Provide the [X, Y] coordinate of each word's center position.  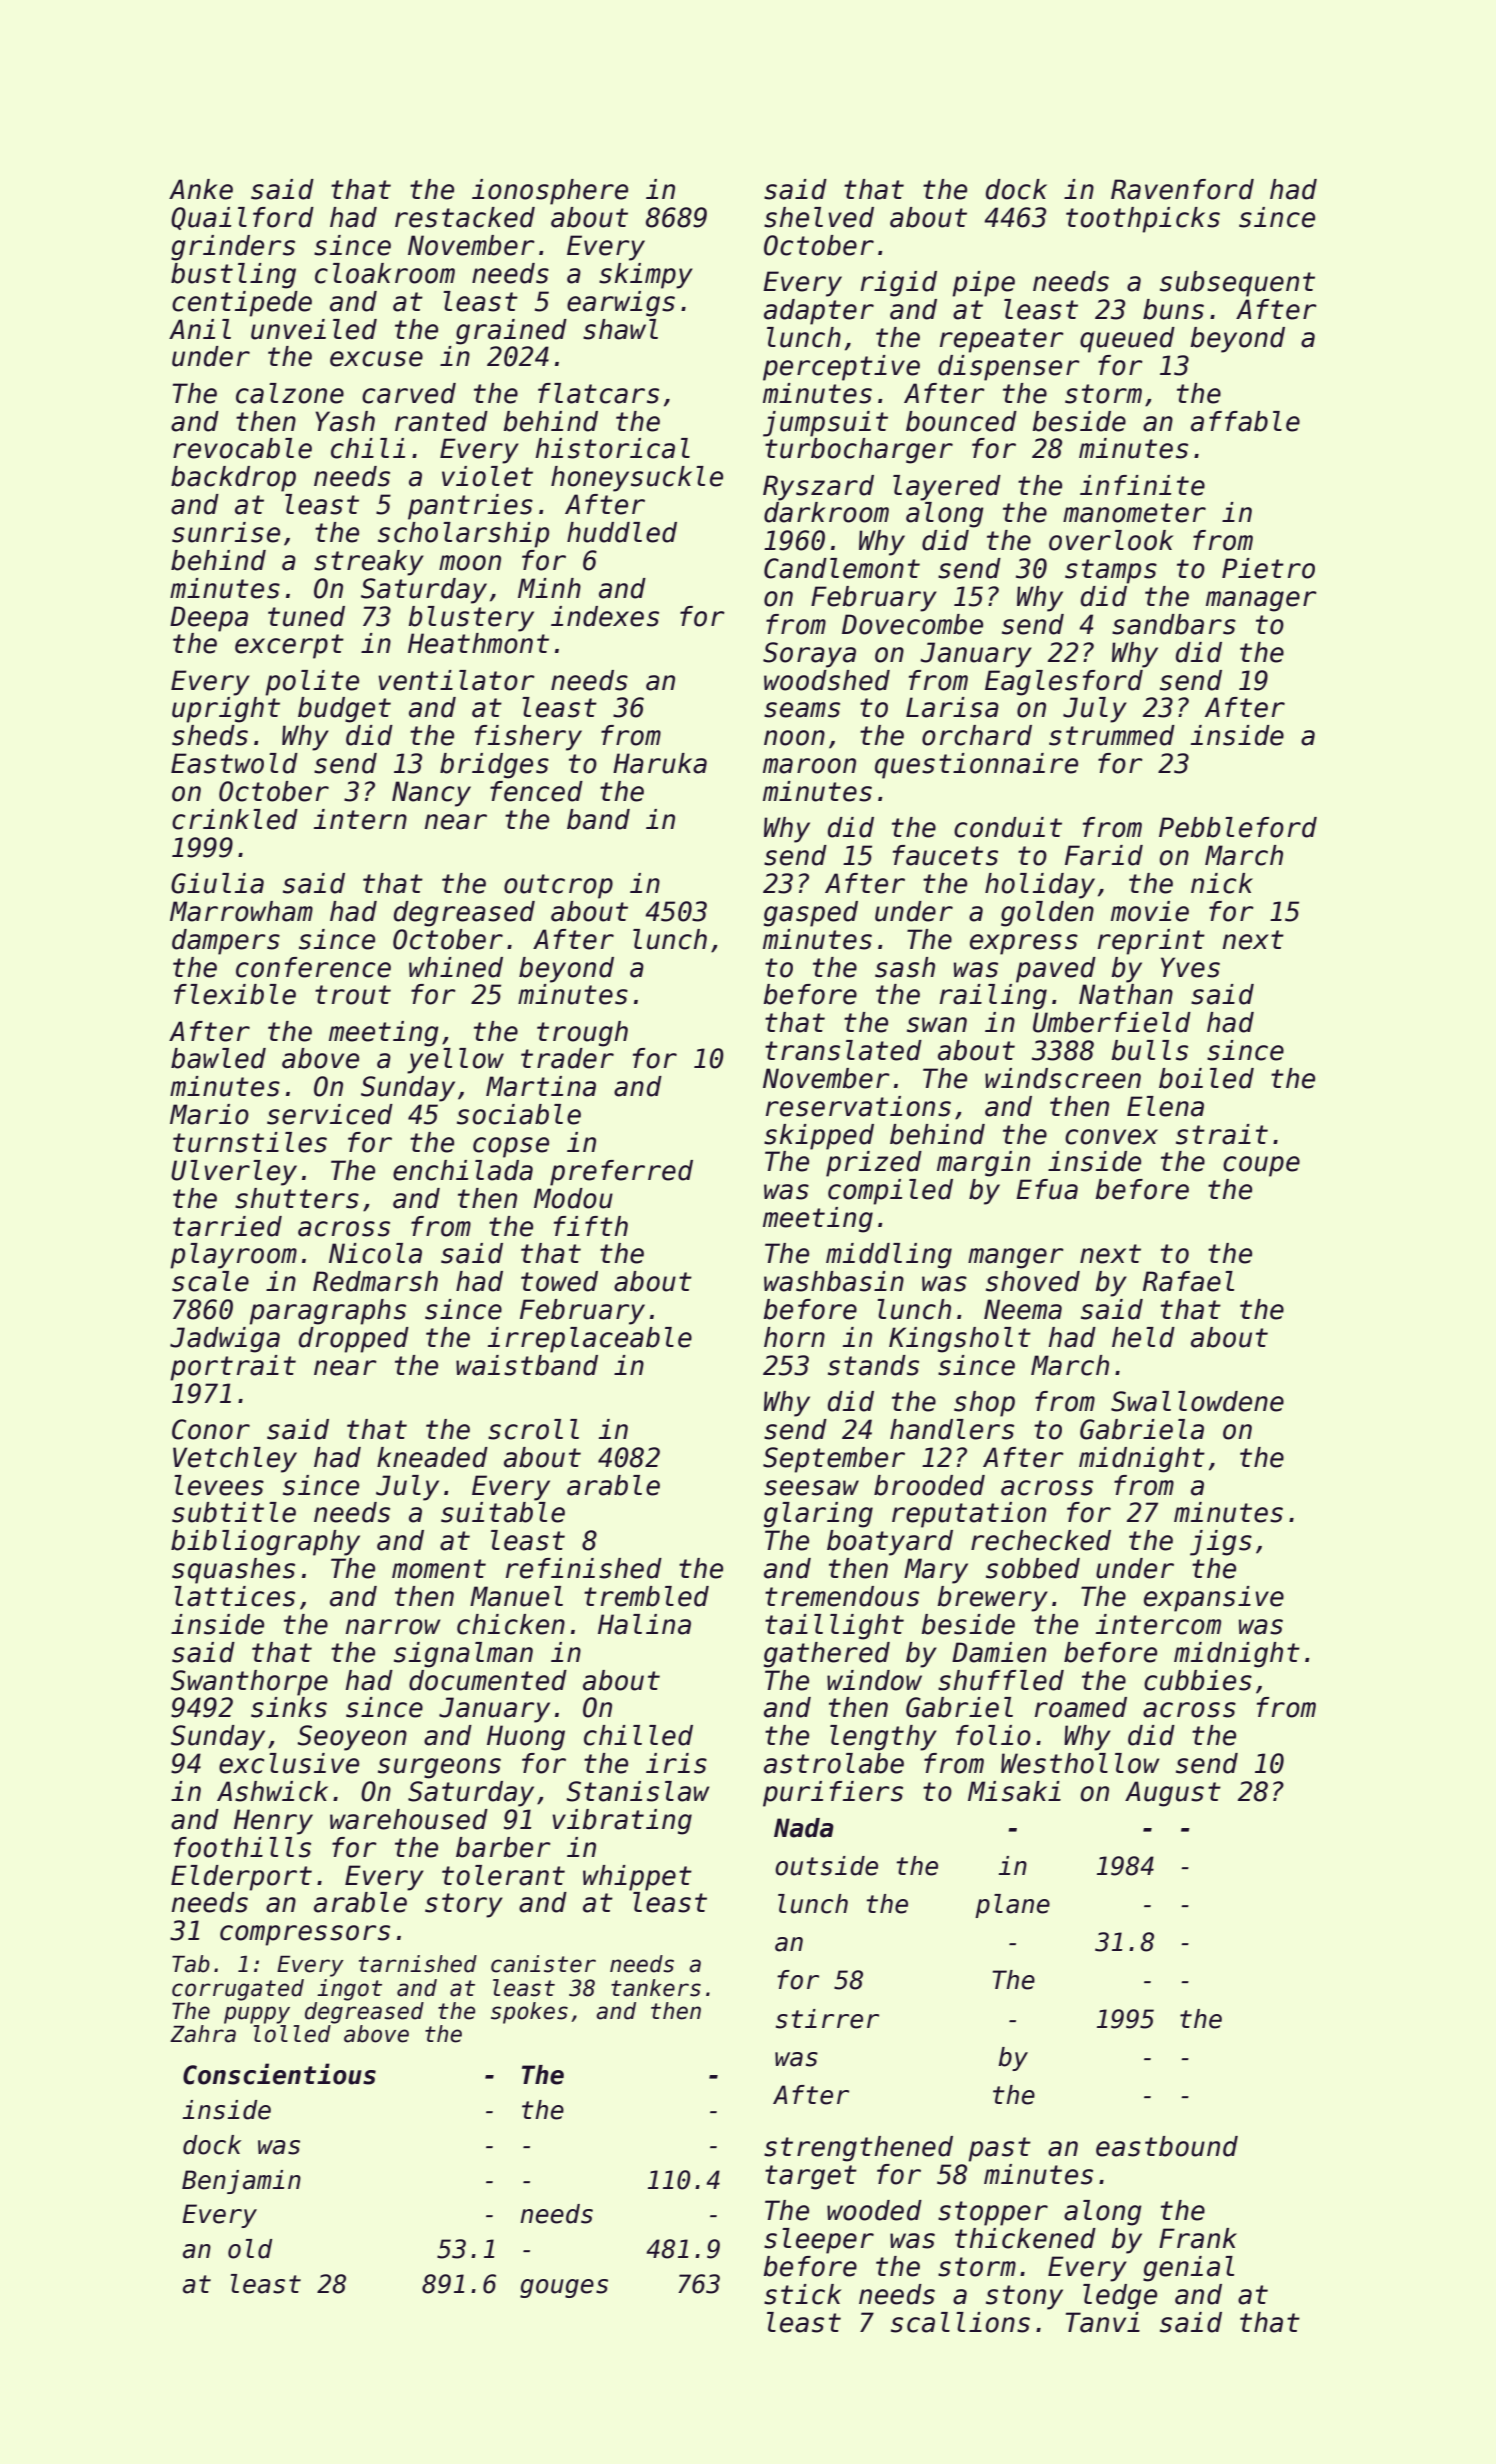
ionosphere [550, 192]
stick [802, 2294]
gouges [564, 2288]
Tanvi [1103, 2322]
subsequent [1237, 284]
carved [409, 393]
